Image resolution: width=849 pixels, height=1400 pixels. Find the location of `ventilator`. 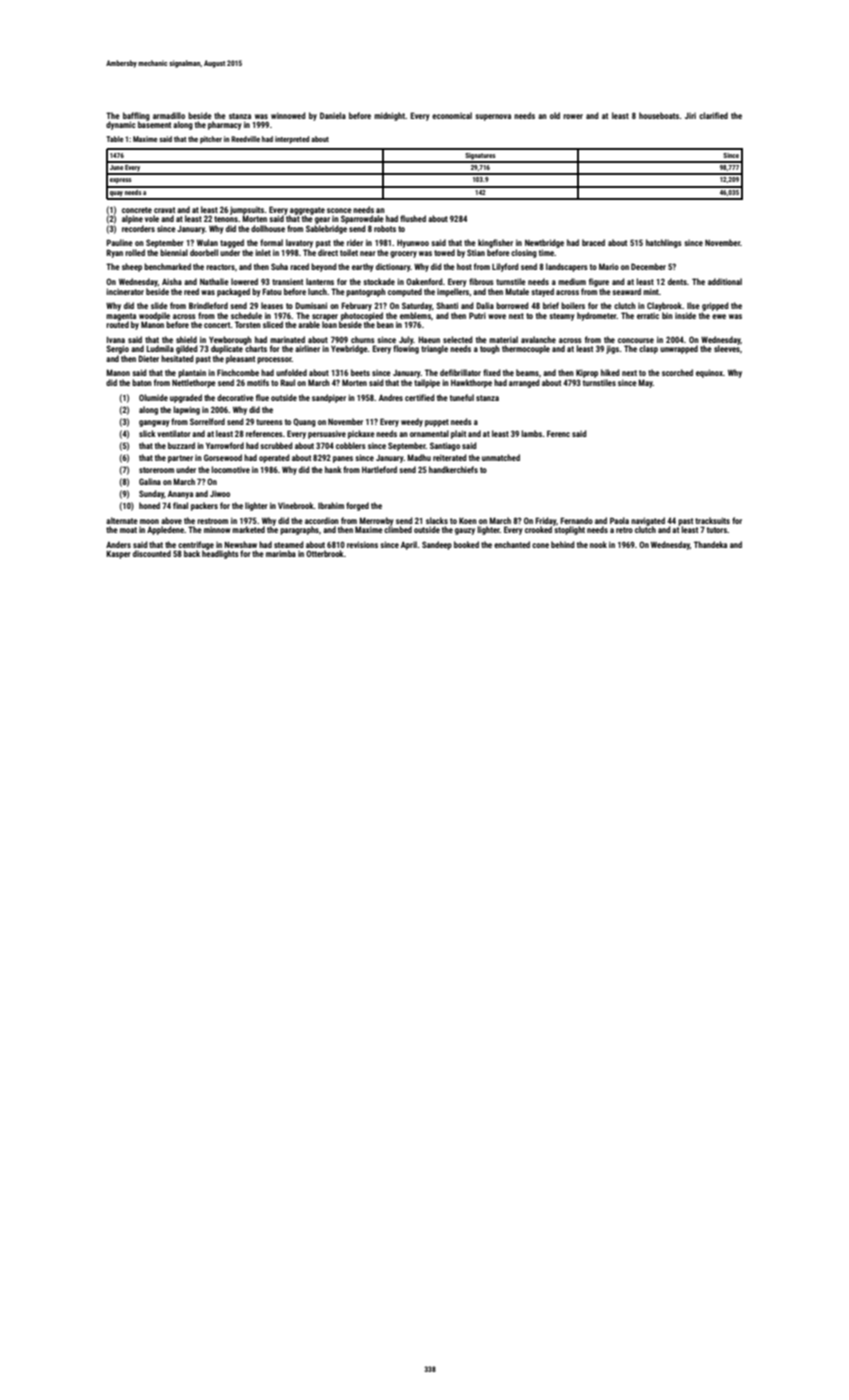

ventilator is located at coordinates (174, 433).
